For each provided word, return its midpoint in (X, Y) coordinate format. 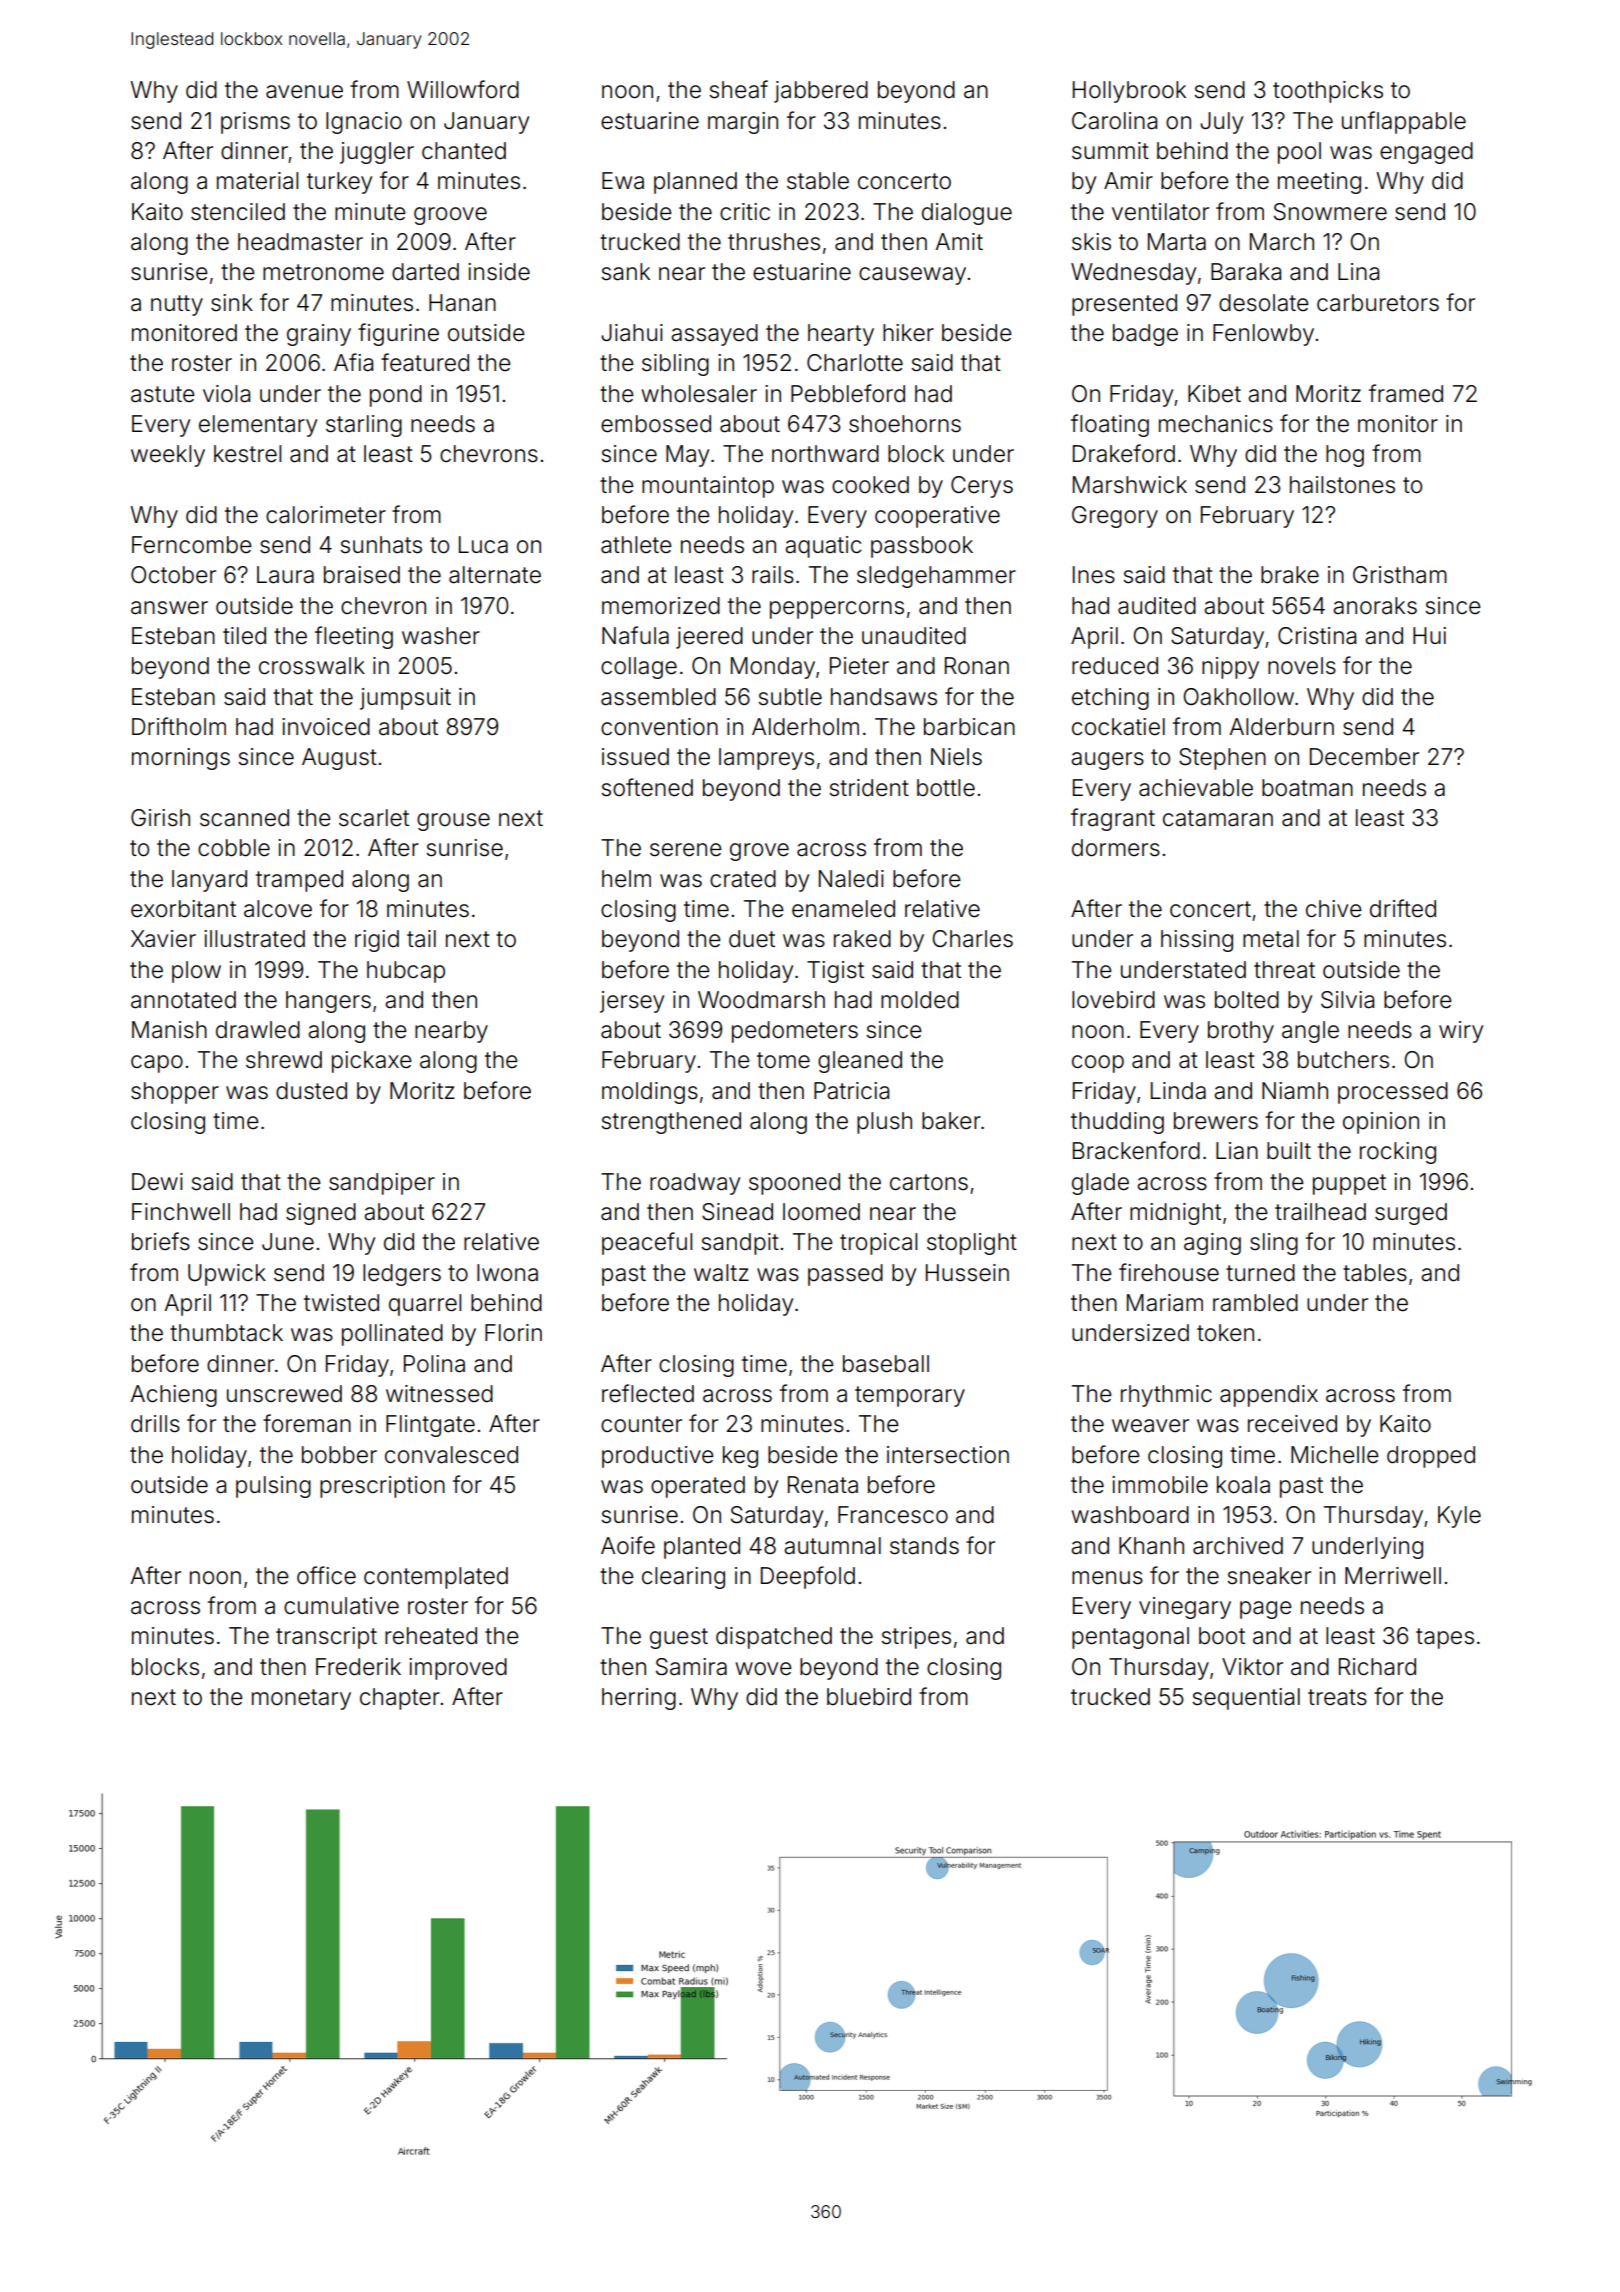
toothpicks (1328, 92)
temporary (910, 1396)
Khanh (1151, 1546)
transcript (326, 1638)
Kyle (1459, 1517)
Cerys (982, 487)
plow (196, 972)
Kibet (1214, 394)
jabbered (821, 92)
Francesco (893, 1515)
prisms (255, 123)
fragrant (1113, 819)
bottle (946, 788)
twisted (341, 1303)
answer (169, 608)
